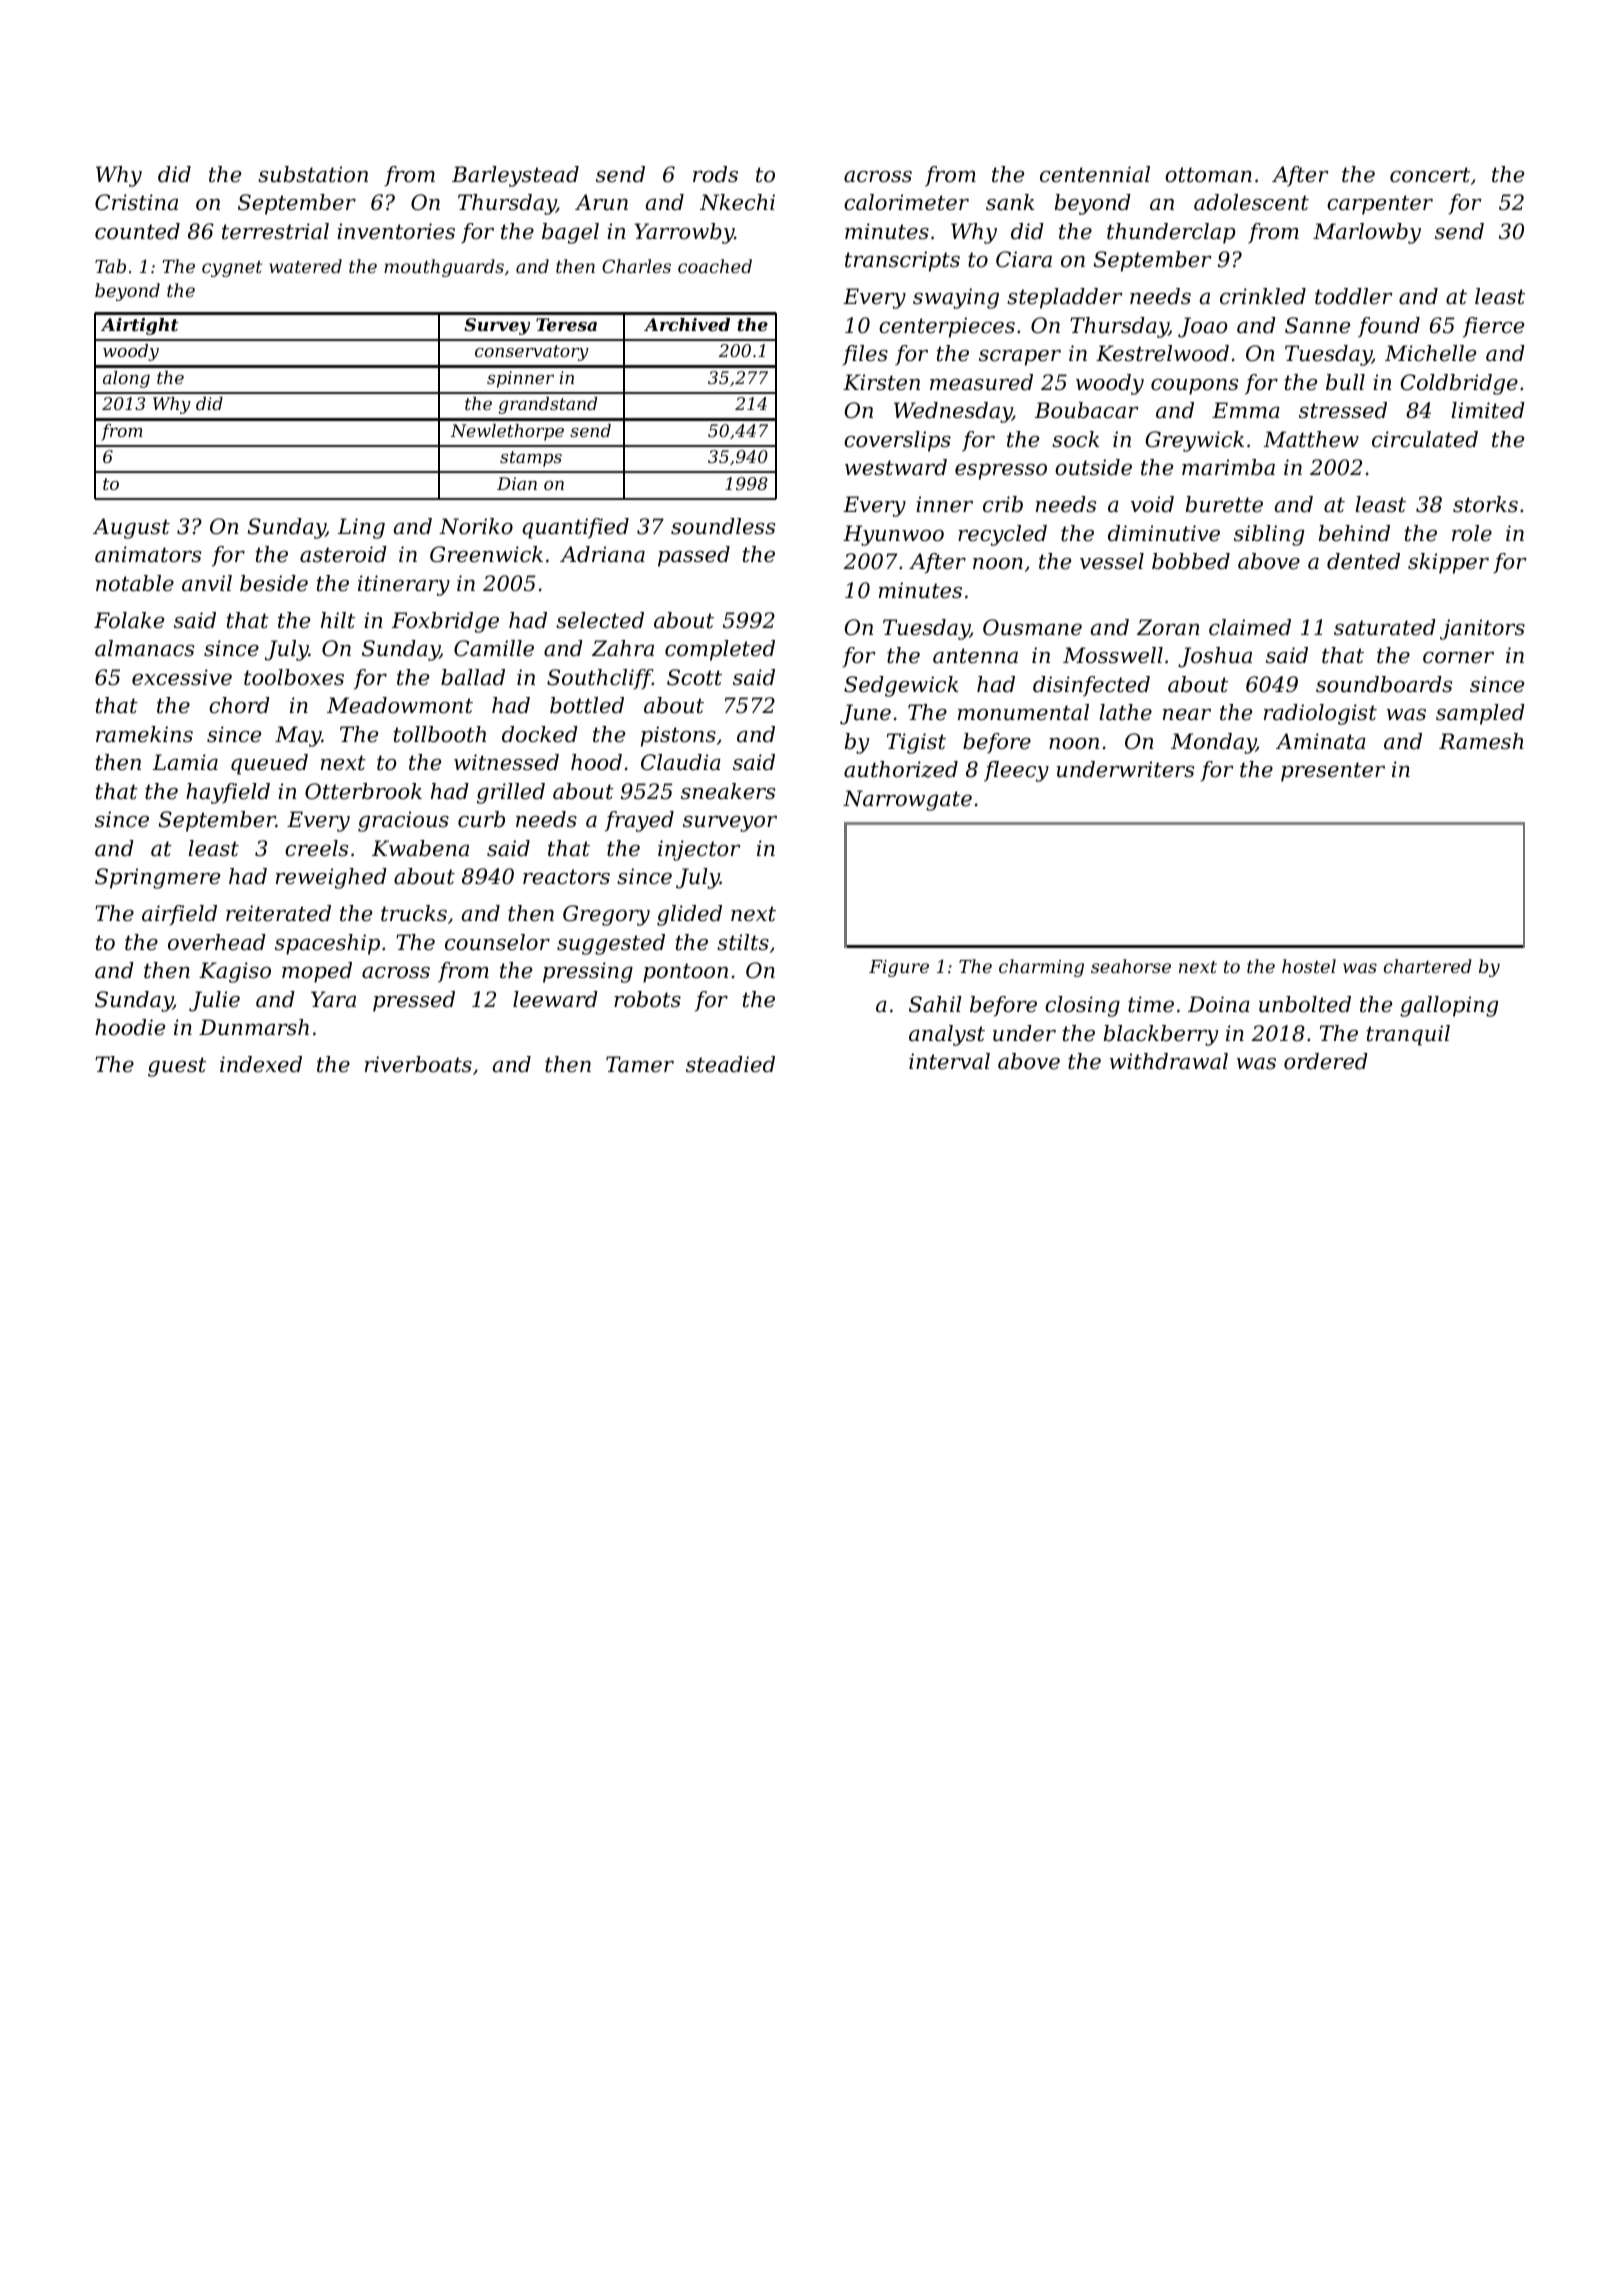 The height and width of the document is (2292, 1620). I want to click on asteroid, so click(343, 554).
